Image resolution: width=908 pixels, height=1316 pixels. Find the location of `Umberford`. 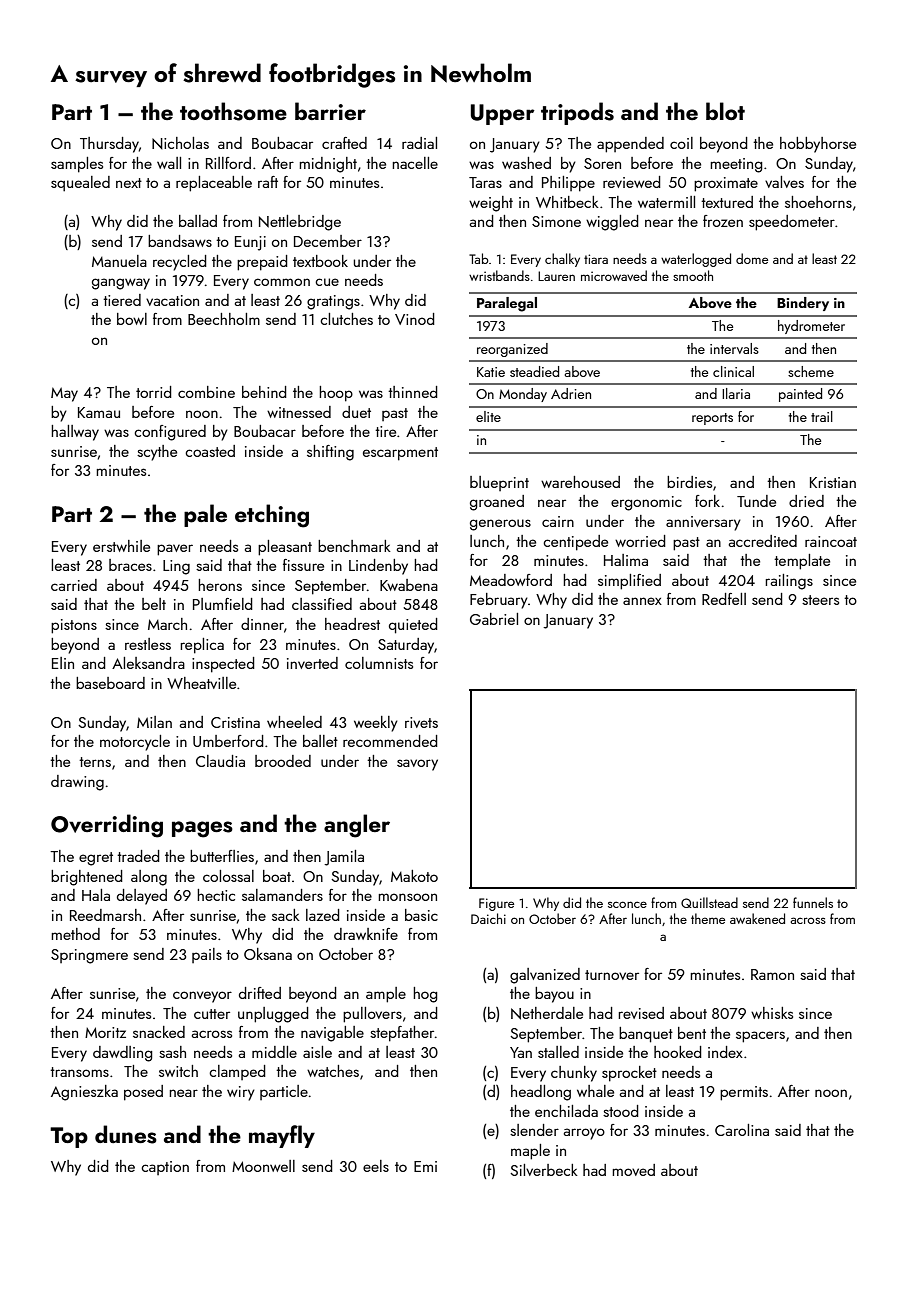

Umberford is located at coordinates (228, 741).
